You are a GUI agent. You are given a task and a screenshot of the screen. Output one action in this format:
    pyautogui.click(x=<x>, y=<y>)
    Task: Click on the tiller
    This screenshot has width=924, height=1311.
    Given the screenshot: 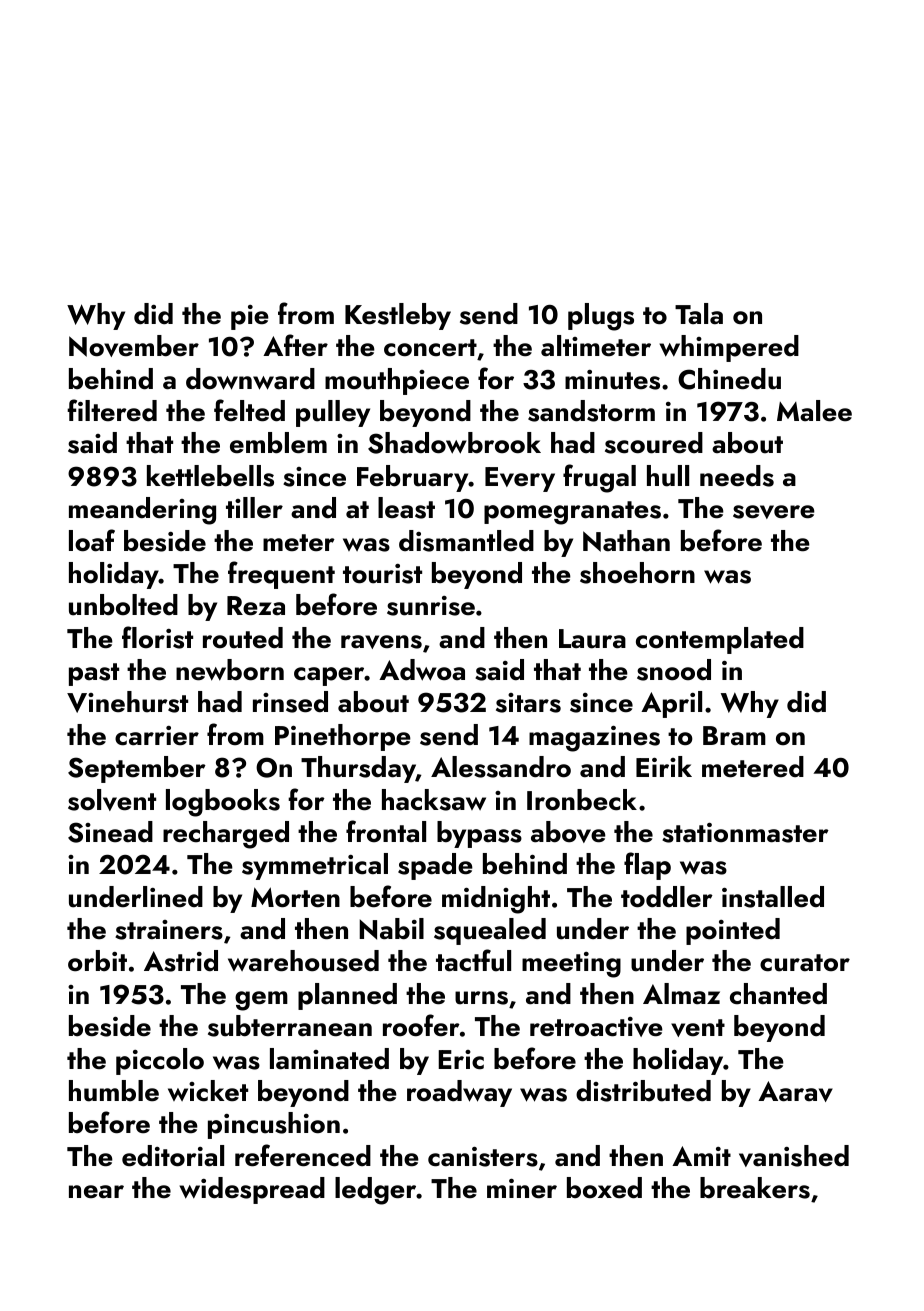 What is the action you would take?
    pyautogui.click(x=254, y=508)
